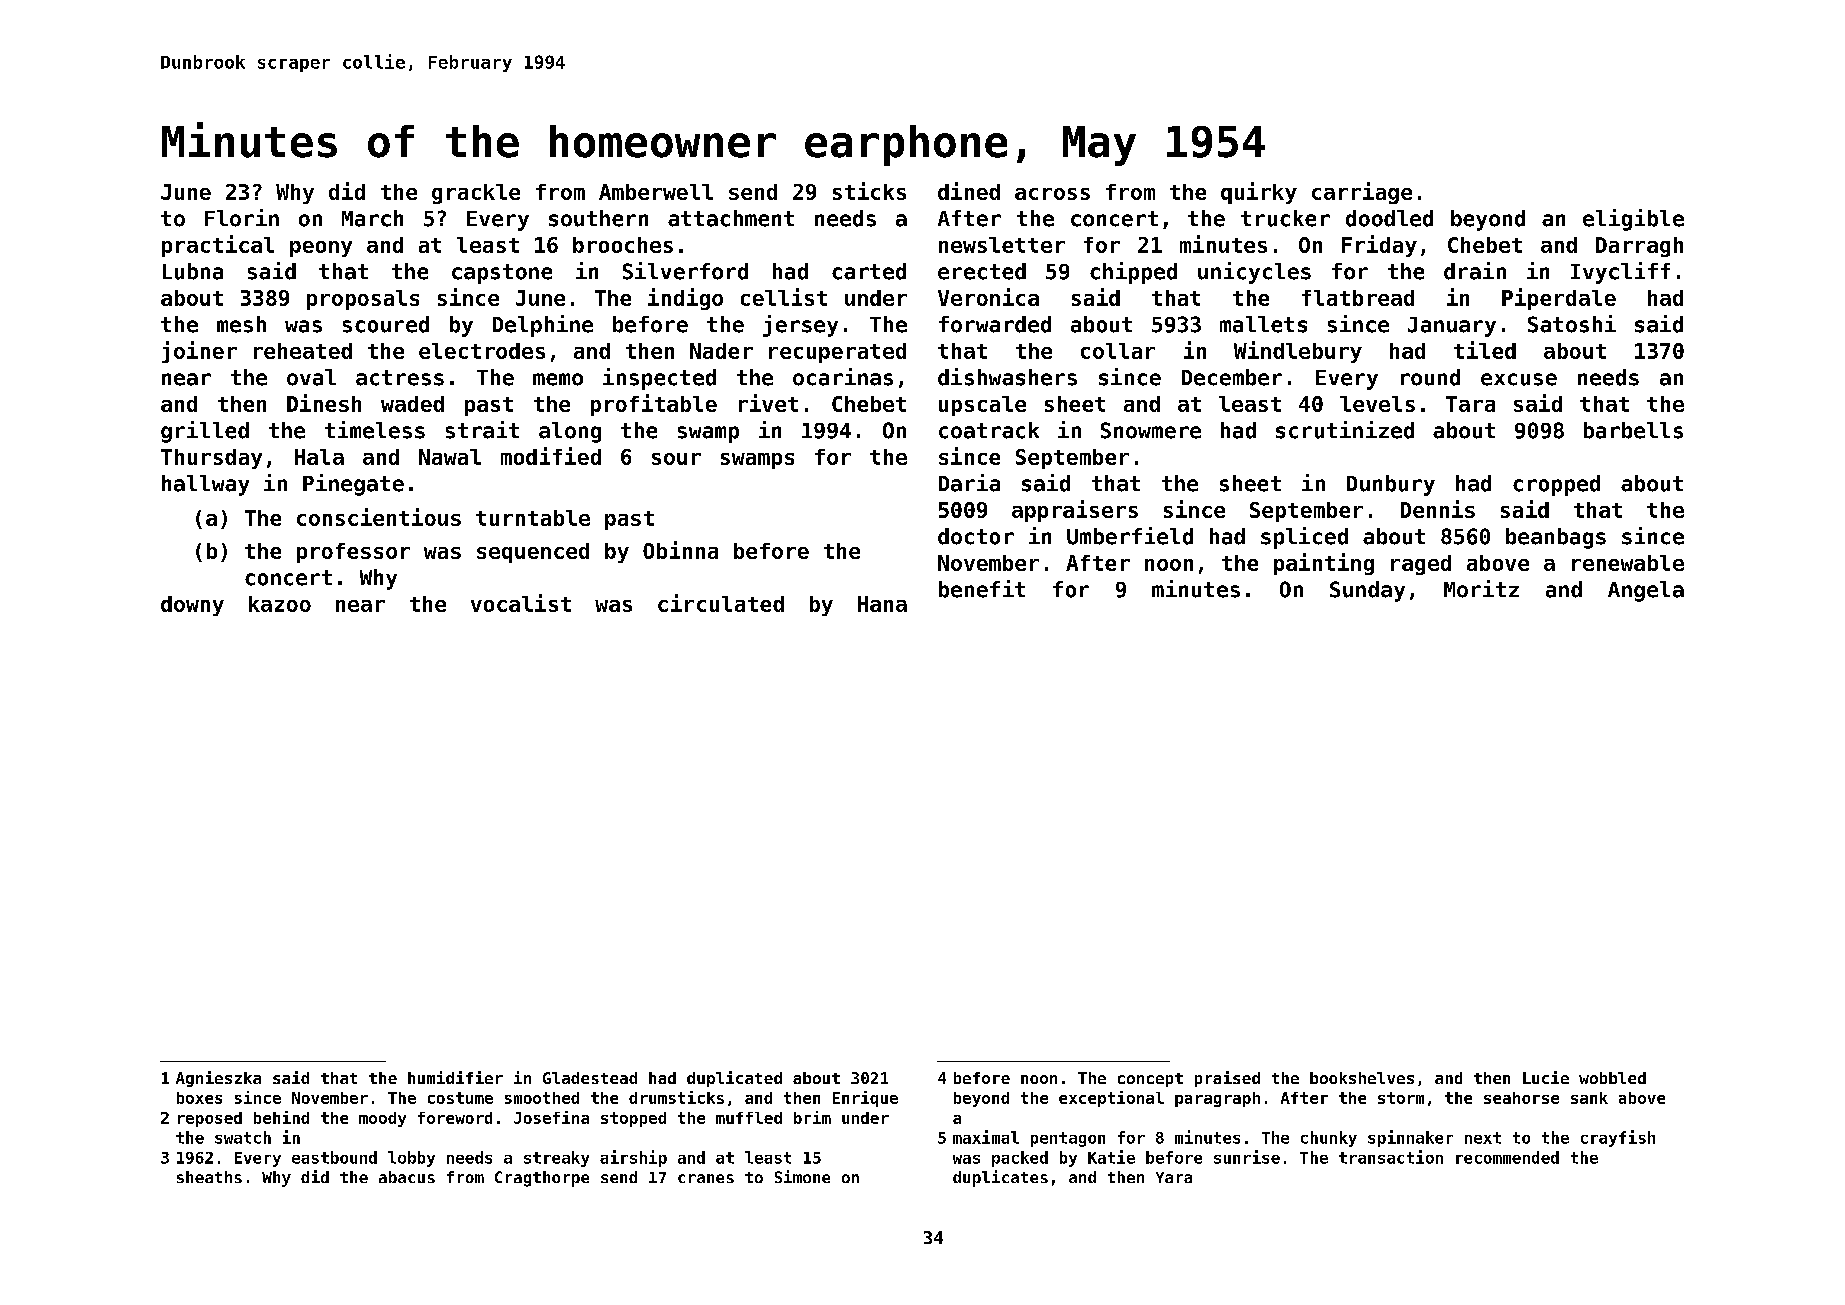 This page has width=1845, height=1305. I want to click on Agnieszka, so click(218, 1079).
